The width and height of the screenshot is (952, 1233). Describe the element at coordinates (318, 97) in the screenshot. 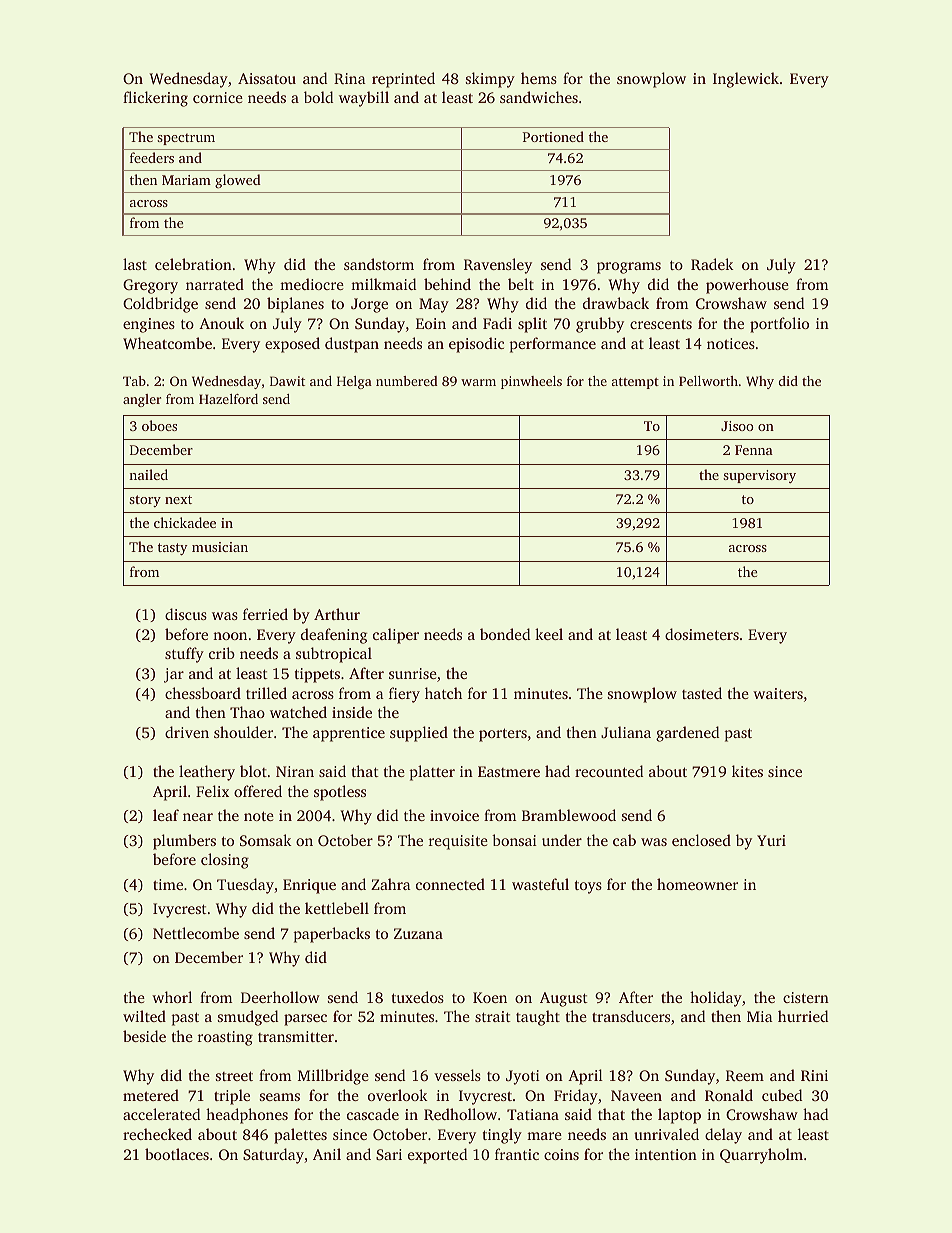

I see `bold` at that location.
